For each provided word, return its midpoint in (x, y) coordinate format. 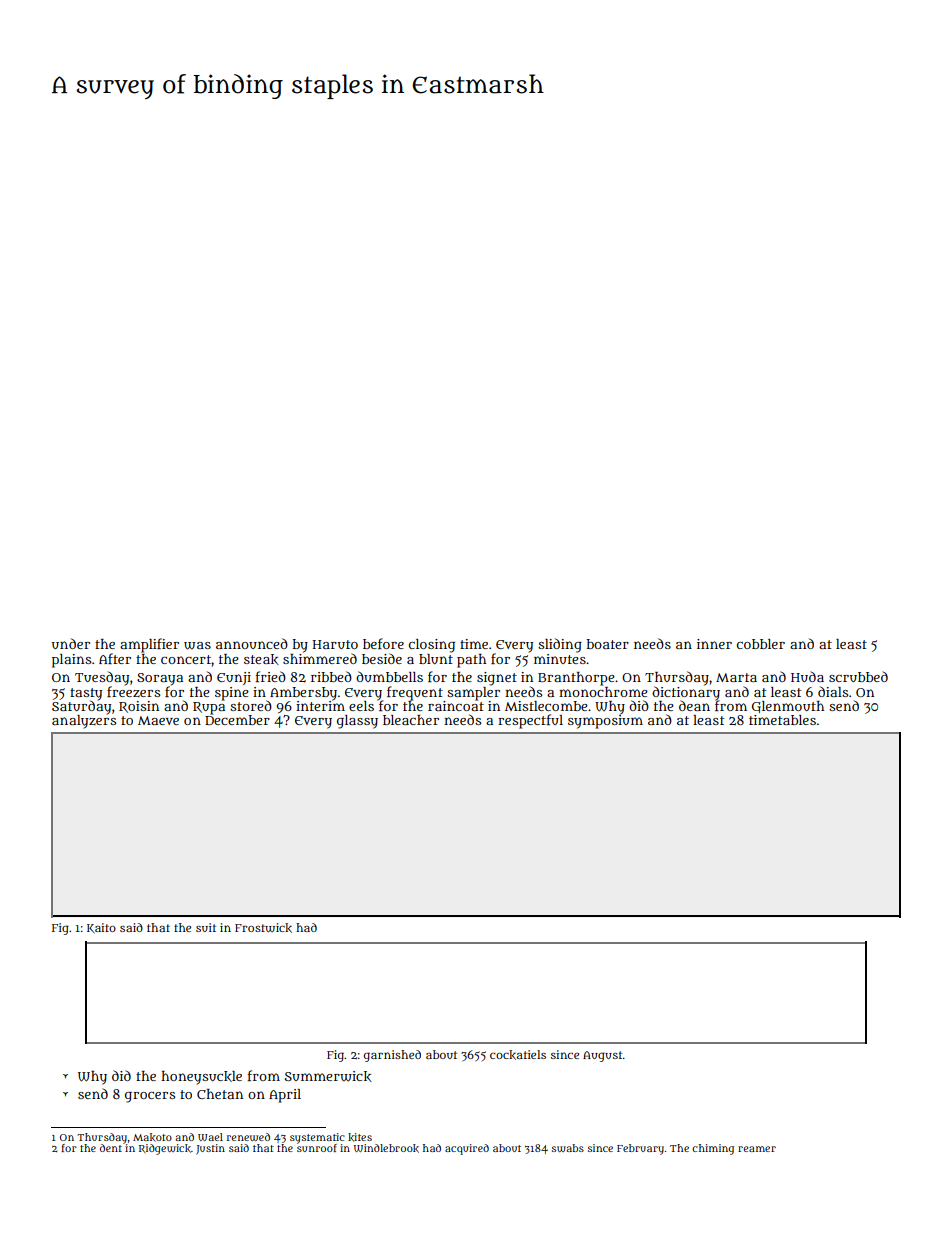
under (71, 643)
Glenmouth (788, 707)
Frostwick (263, 928)
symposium (605, 722)
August (603, 1056)
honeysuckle (201, 1078)
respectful (530, 721)
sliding (560, 645)
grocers (150, 1097)
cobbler (761, 644)
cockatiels (518, 1055)
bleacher (411, 720)
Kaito (101, 928)
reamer (757, 1149)
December (237, 720)
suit (206, 927)
